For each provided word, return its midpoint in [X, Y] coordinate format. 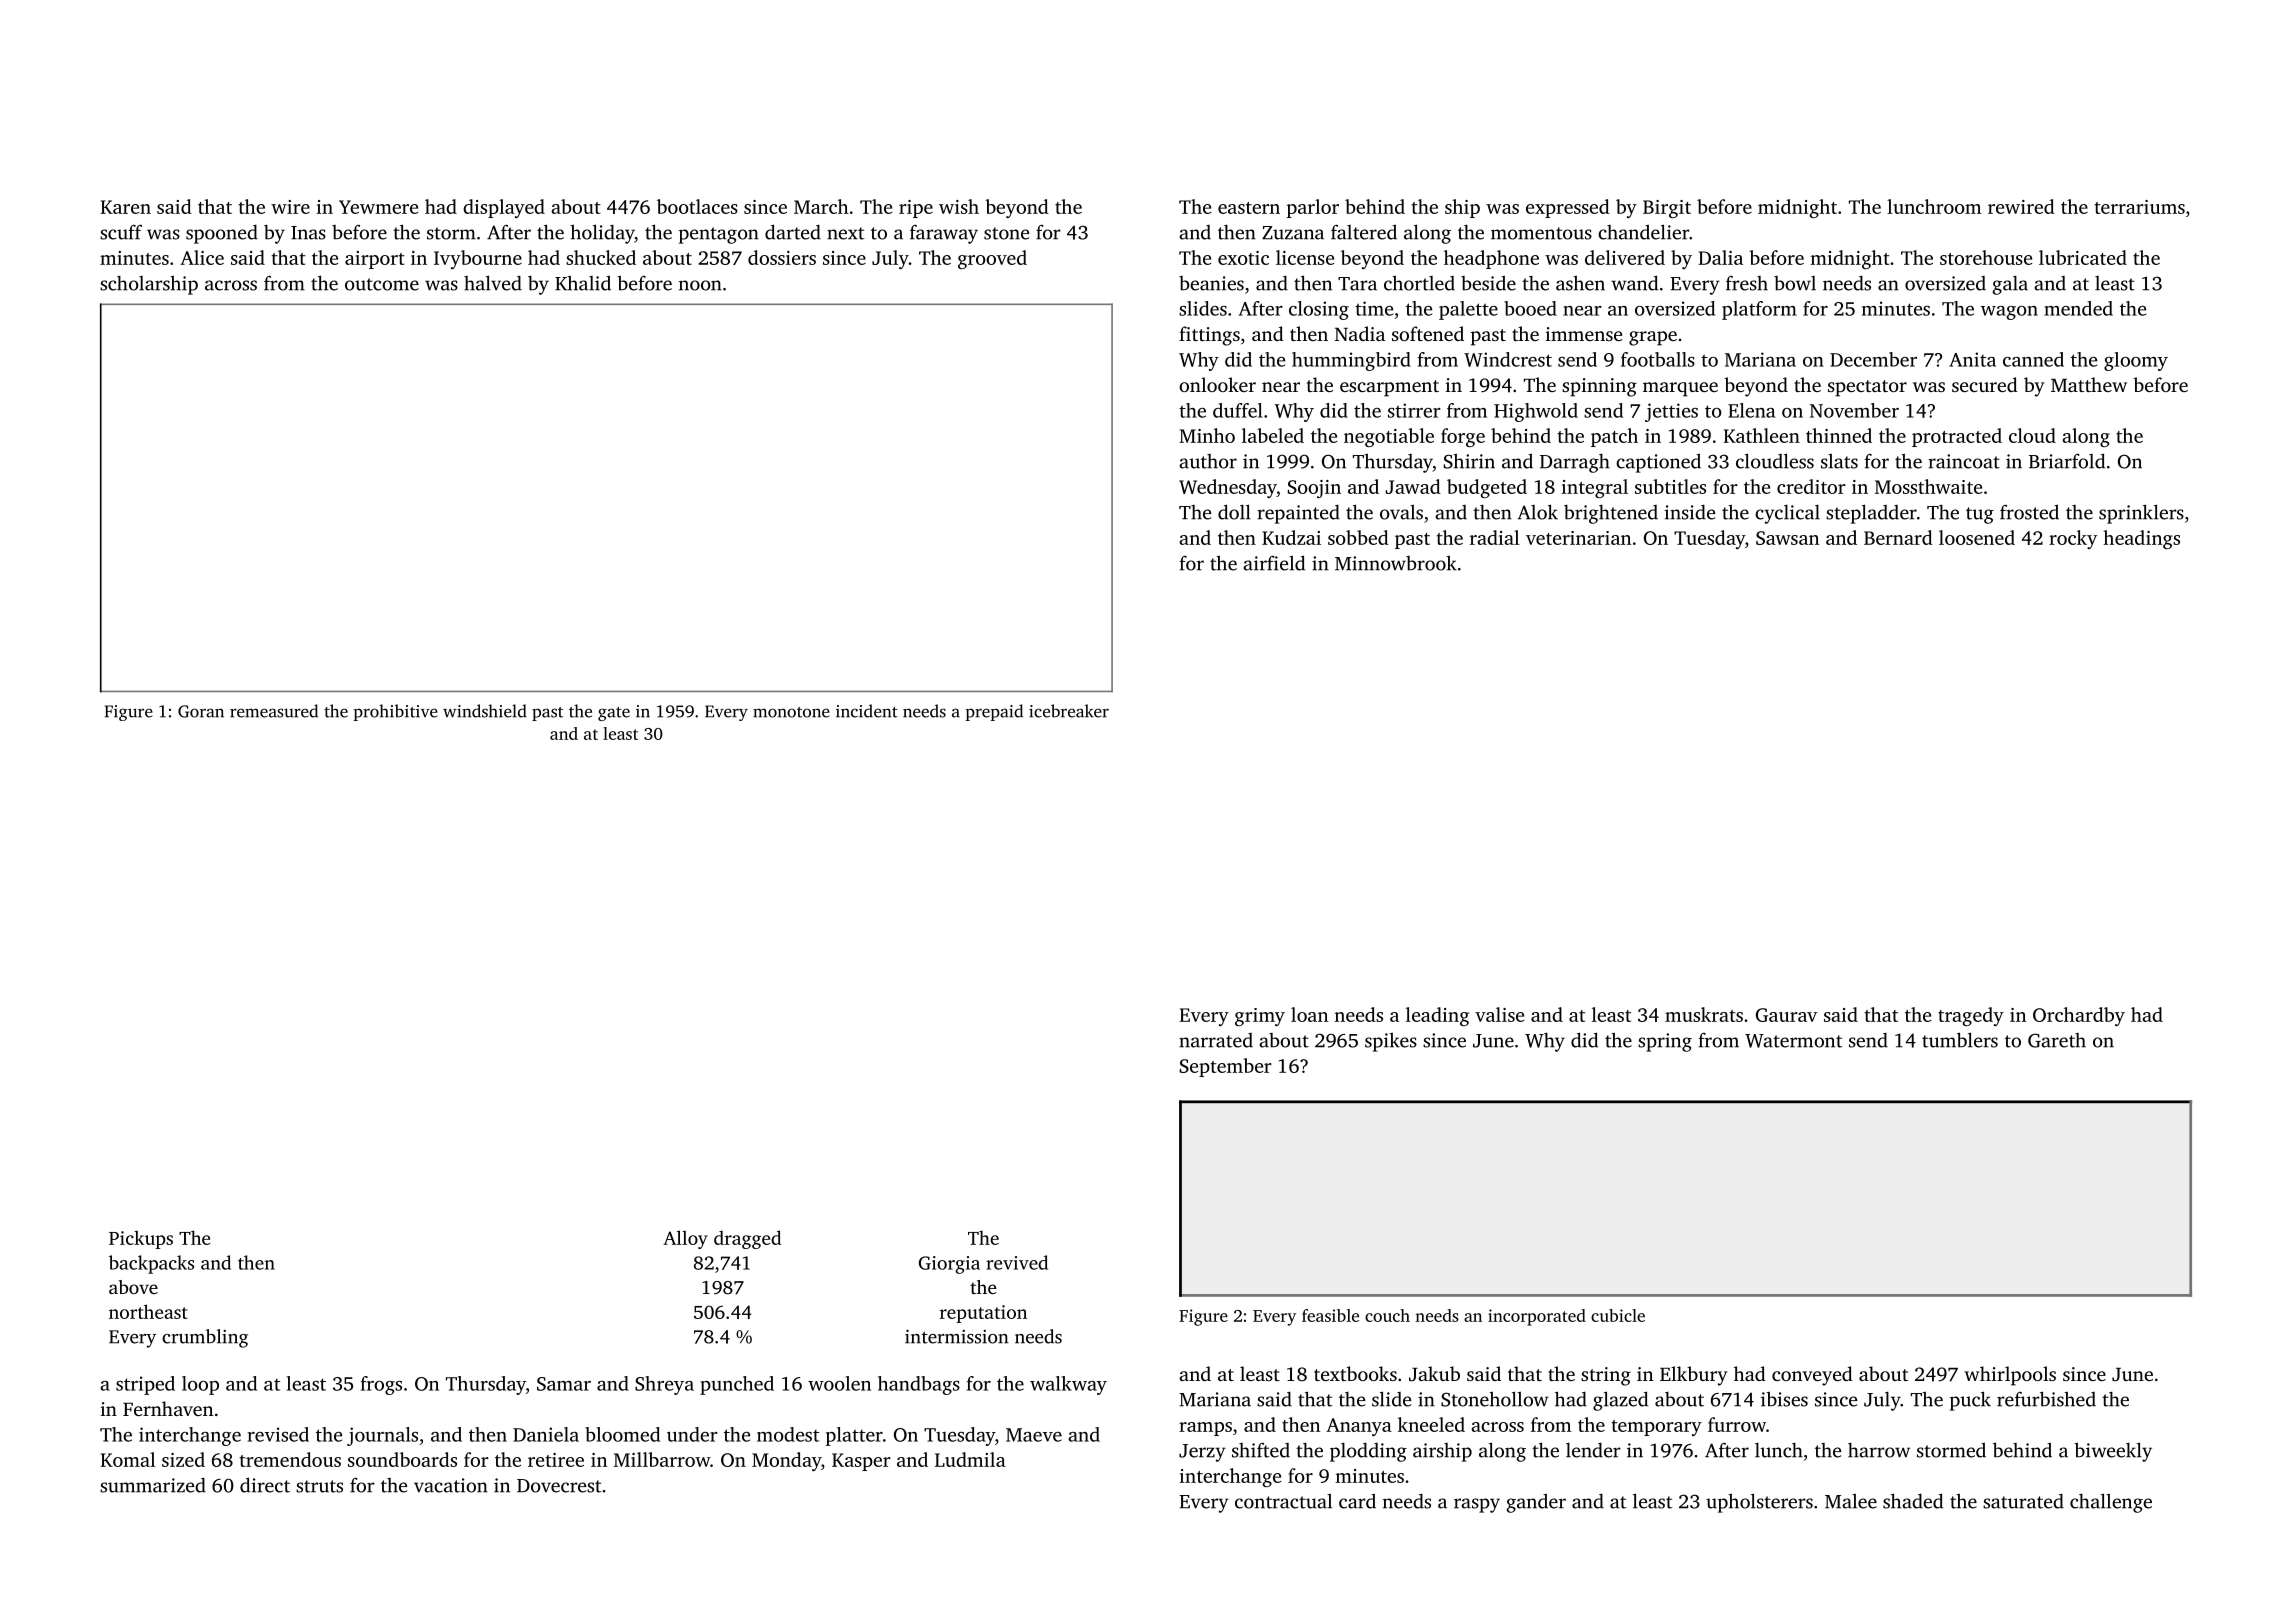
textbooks [1355, 1373]
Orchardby [2079, 1016]
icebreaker [1069, 711]
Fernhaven [168, 1408]
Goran [201, 711]
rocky [2073, 539]
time [1374, 308]
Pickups [141, 1239]
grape [1653, 338]
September [1226, 1067]
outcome [382, 284]
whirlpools [2010, 1376]
